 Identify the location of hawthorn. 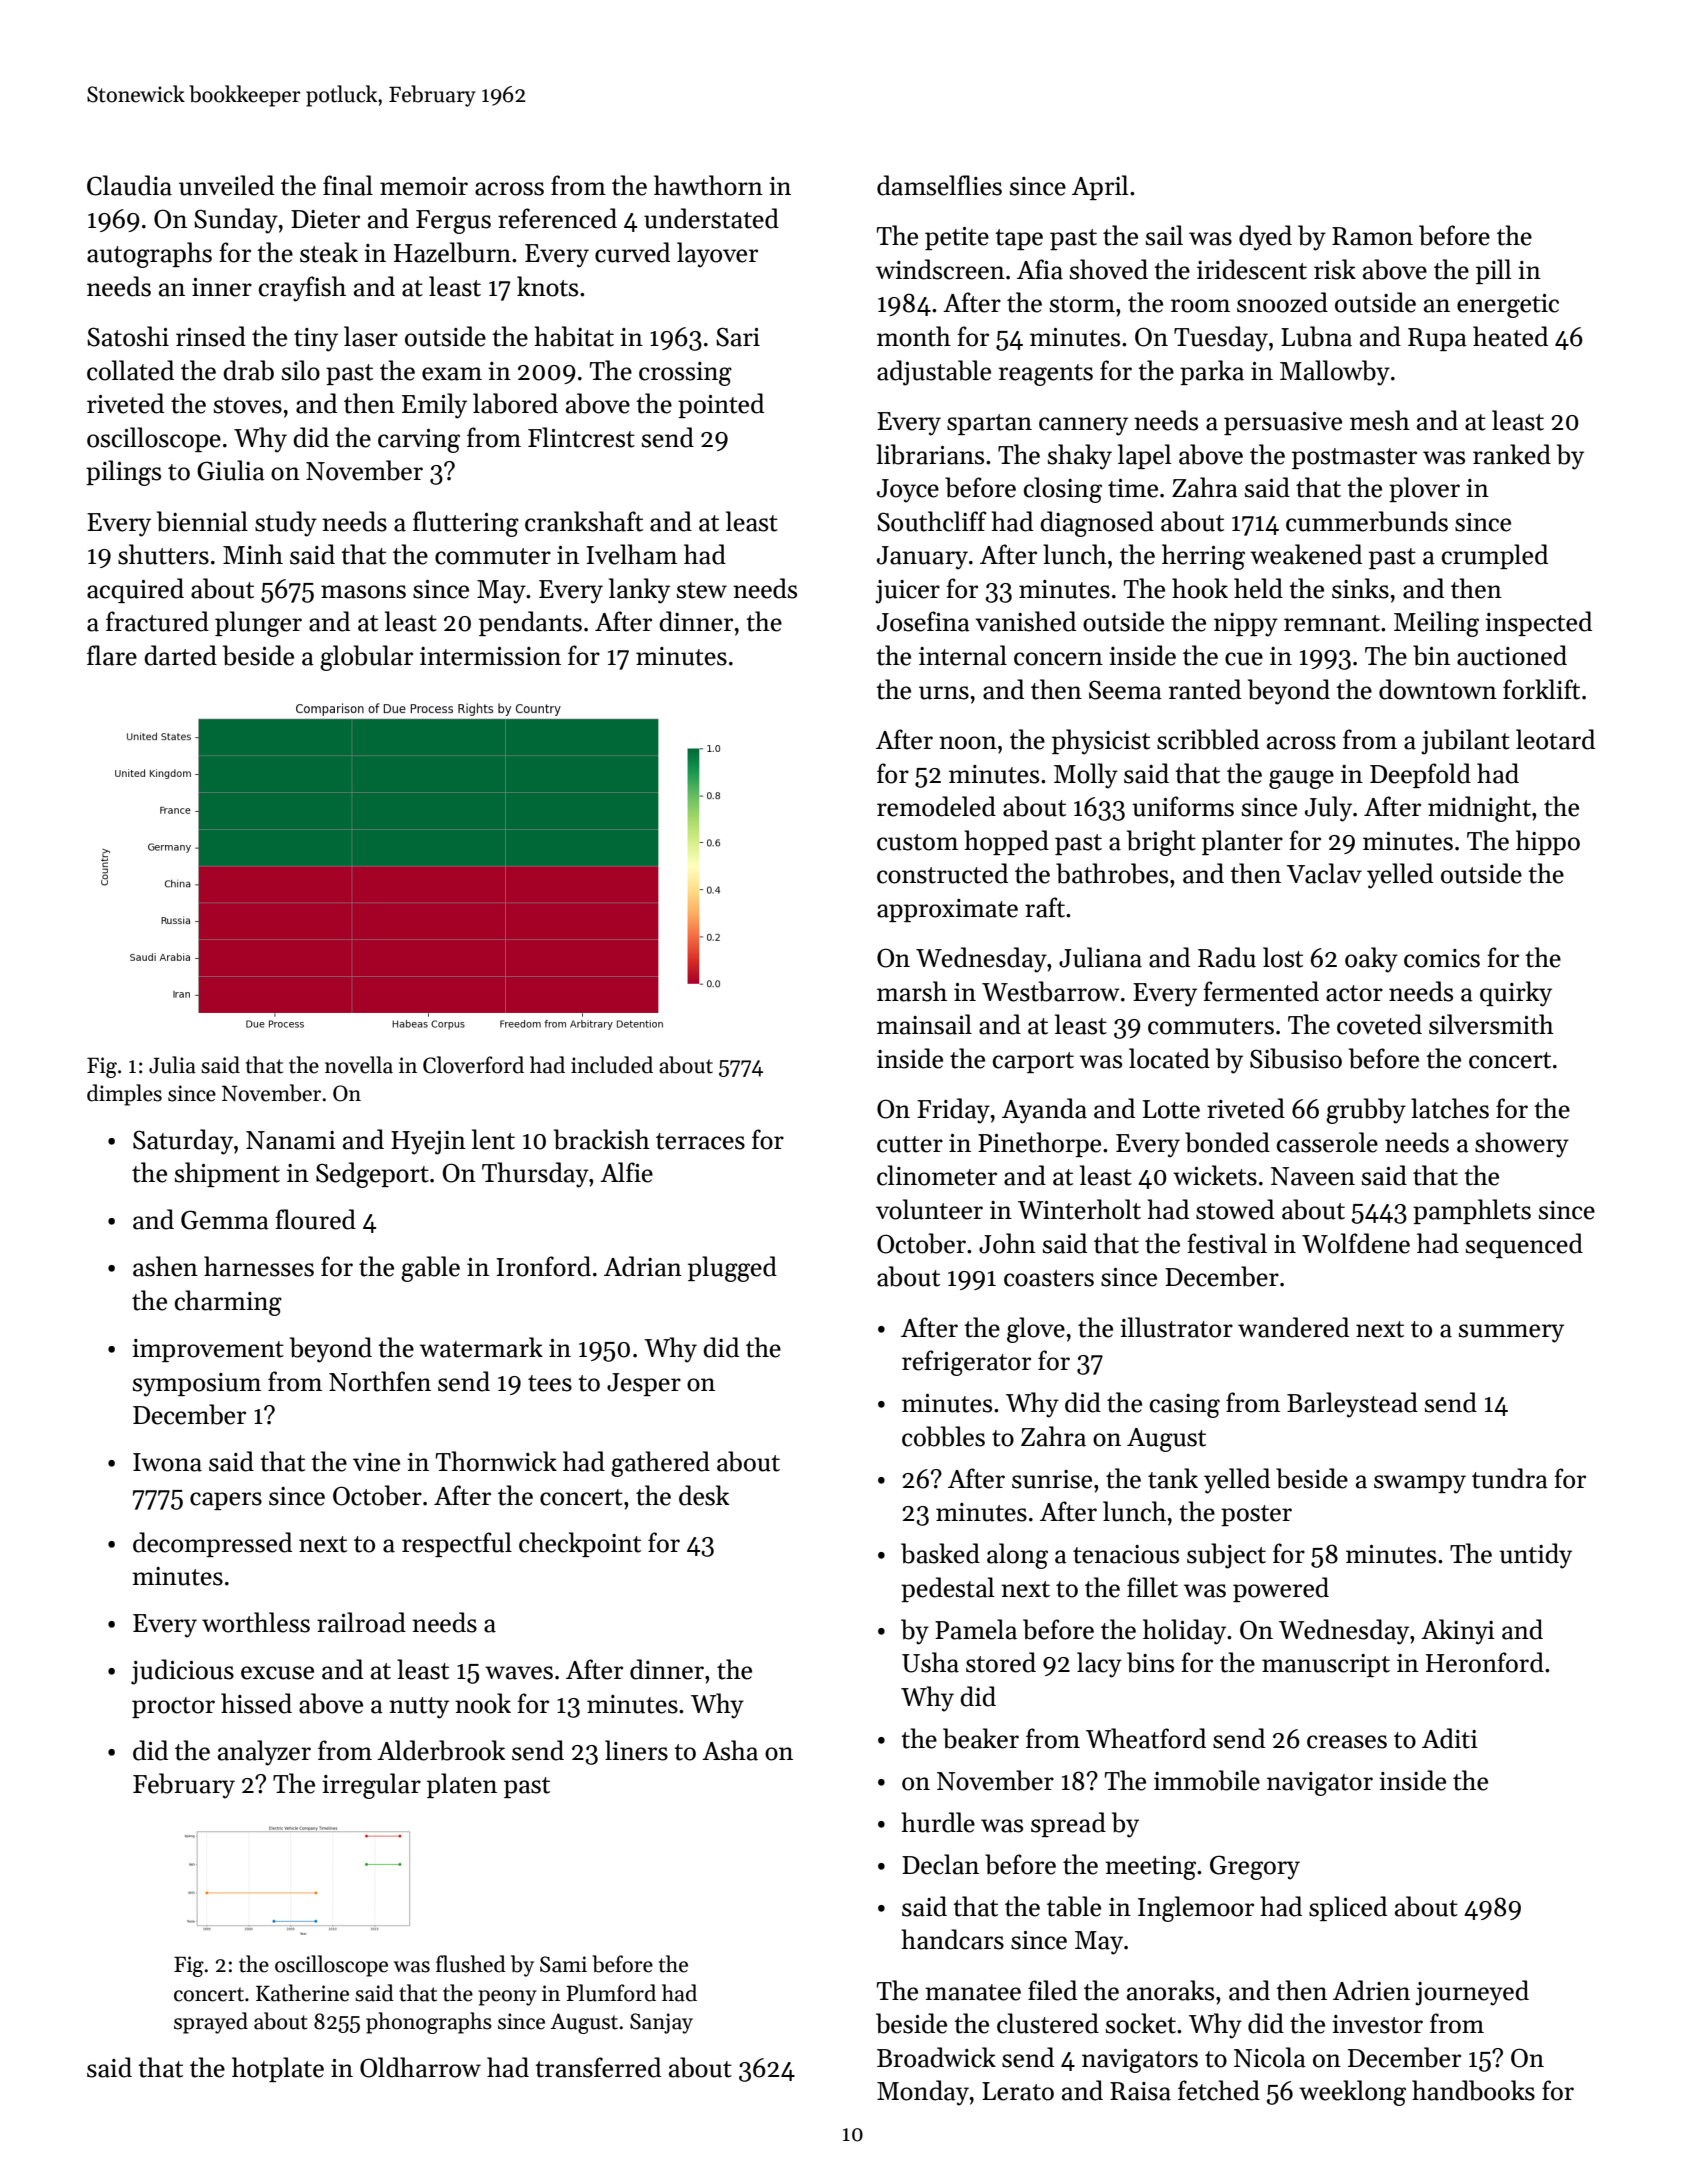
(708, 185).
